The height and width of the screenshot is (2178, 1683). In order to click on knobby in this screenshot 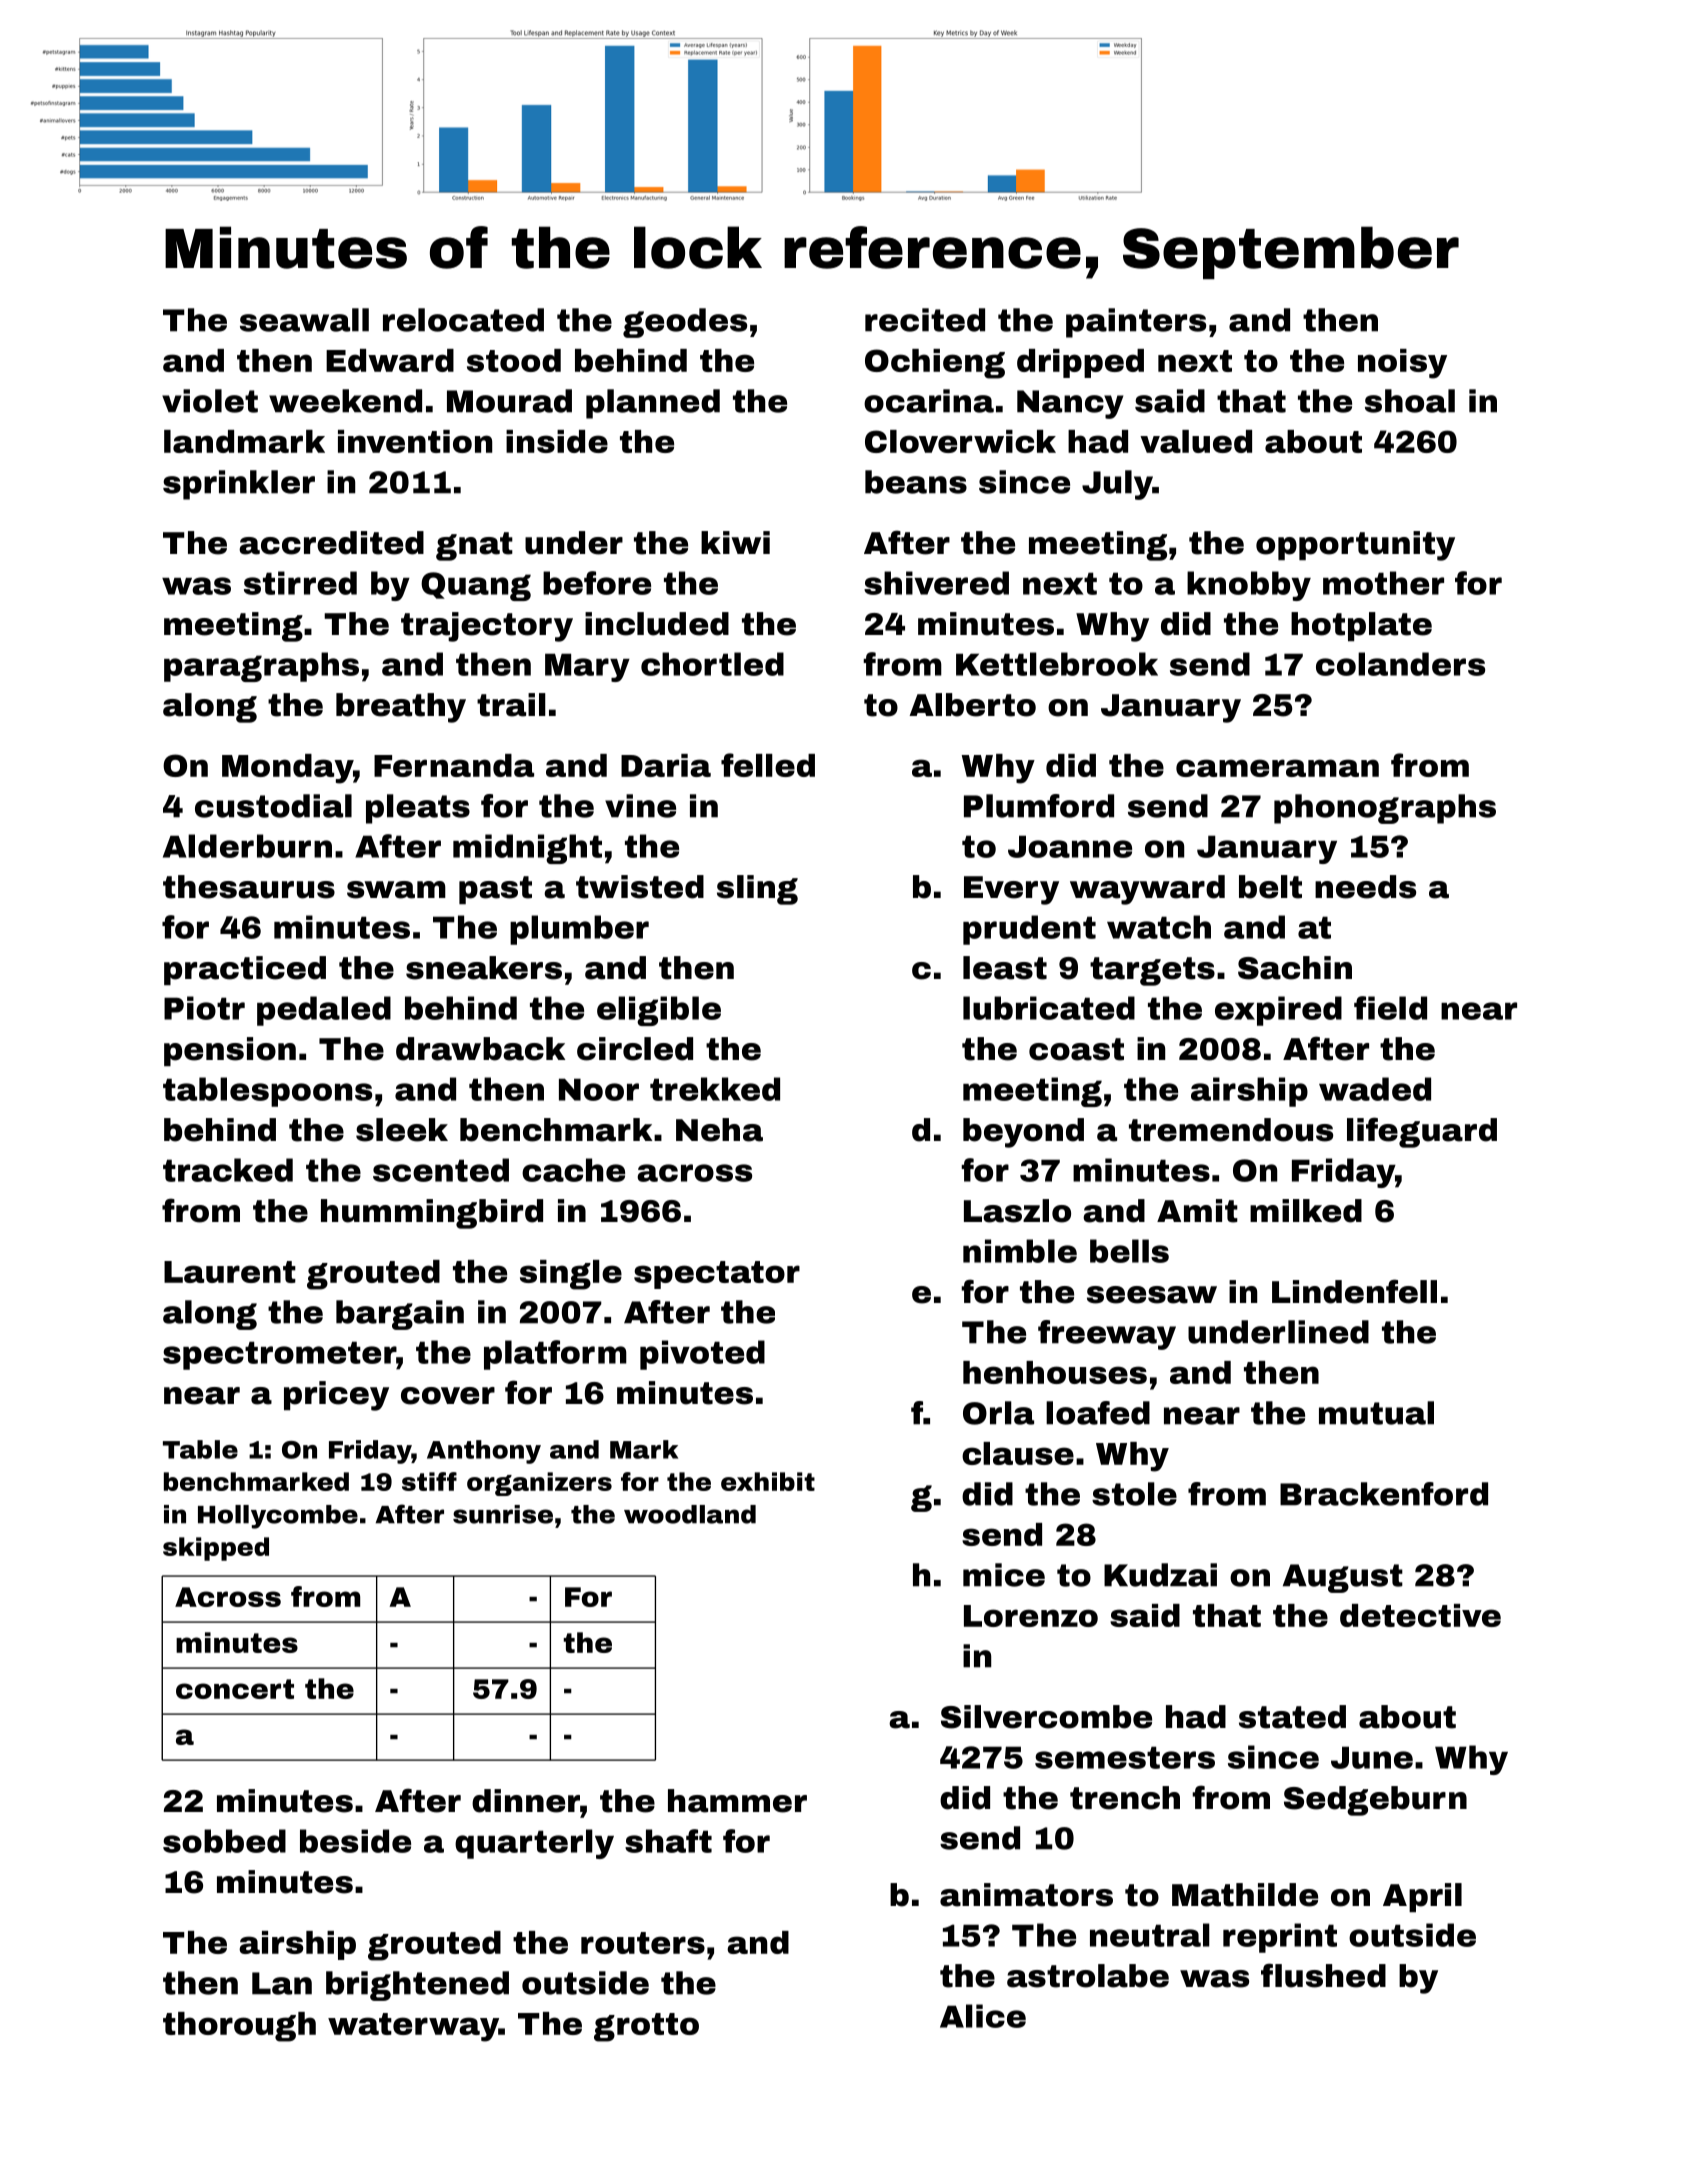, I will do `click(1249, 586)`.
